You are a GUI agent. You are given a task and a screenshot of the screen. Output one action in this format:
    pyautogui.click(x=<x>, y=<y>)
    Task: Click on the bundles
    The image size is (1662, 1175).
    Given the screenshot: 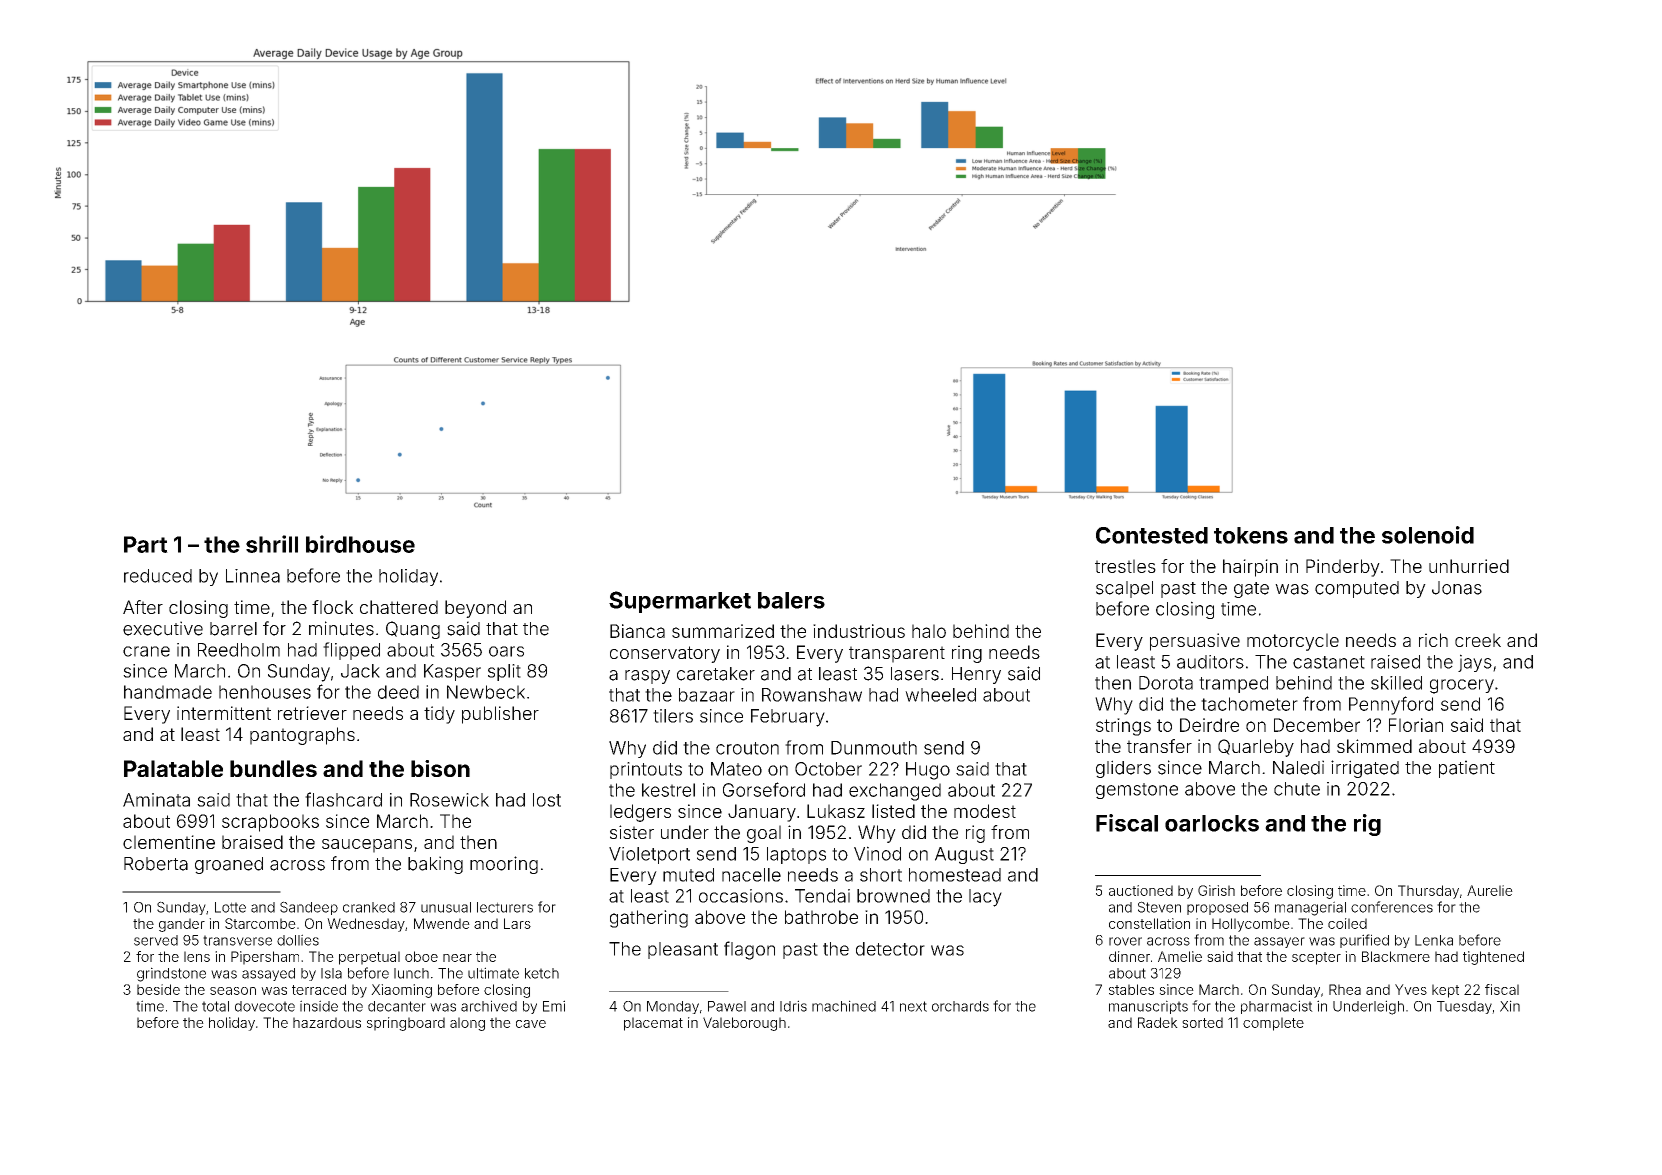 What is the action you would take?
    pyautogui.click(x=273, y=768)
